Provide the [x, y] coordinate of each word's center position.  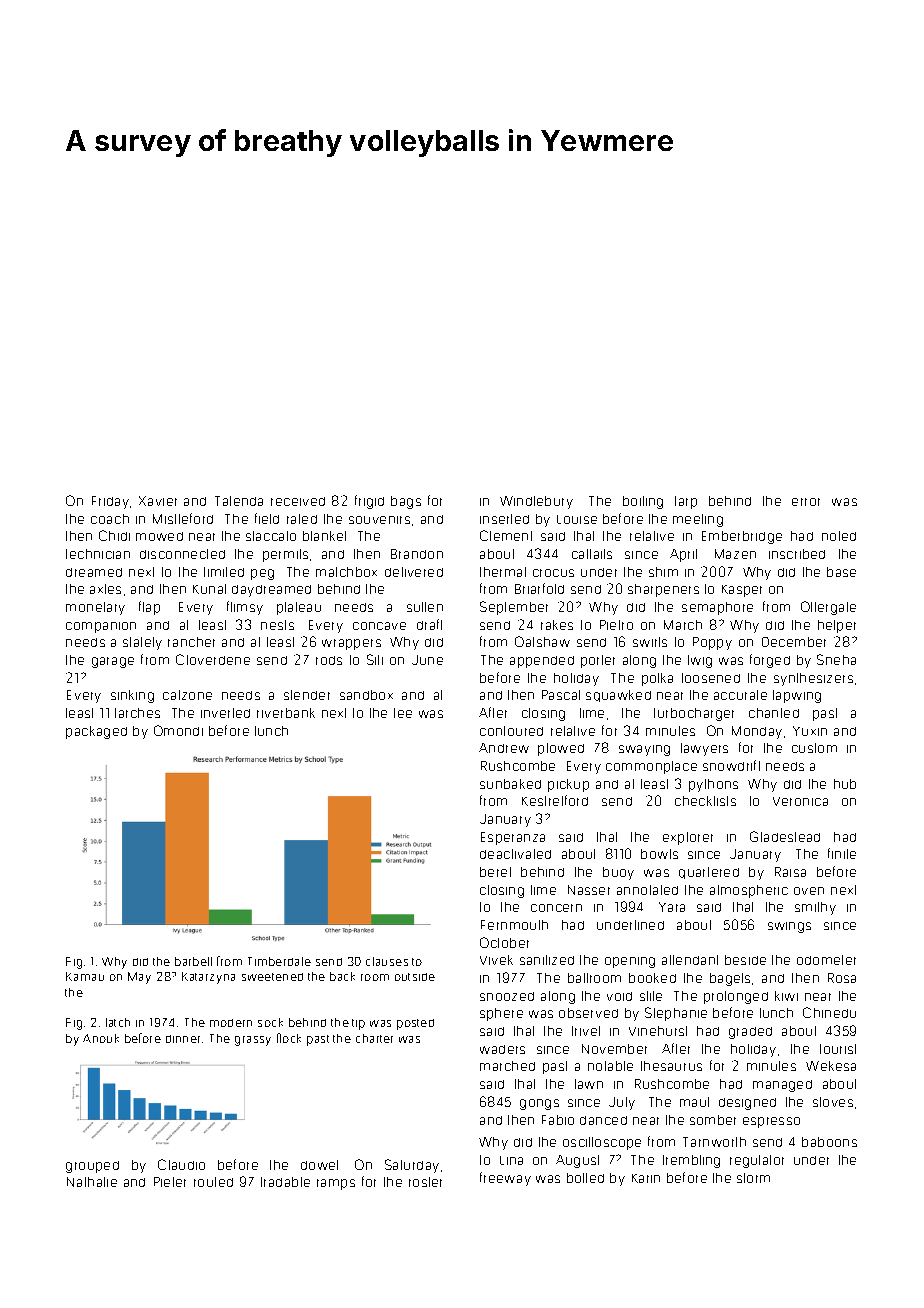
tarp [686, 502]
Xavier [158, 501]
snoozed [507, 996]
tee [403, 713]
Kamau [85, 976]
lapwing [797, 696]
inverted [225, 713]
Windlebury [536, 502]
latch [118, 1022]
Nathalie [92, 1182]
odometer [826, 960]
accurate [740, 695]
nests [277, 625]
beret [495, 872]
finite [842, 853]
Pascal [561, 695]
